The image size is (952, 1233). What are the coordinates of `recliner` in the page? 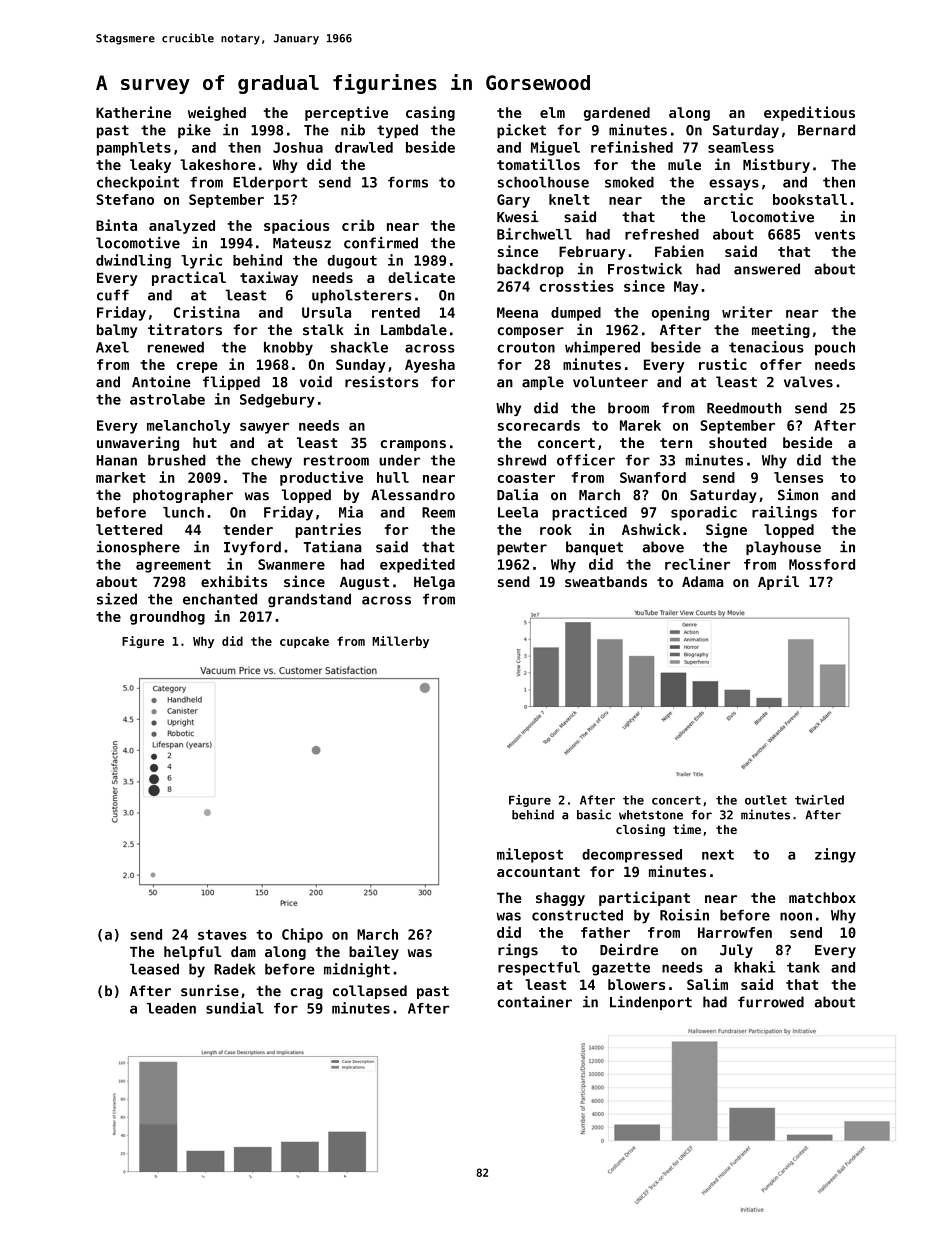 It's located at (697, 564).
